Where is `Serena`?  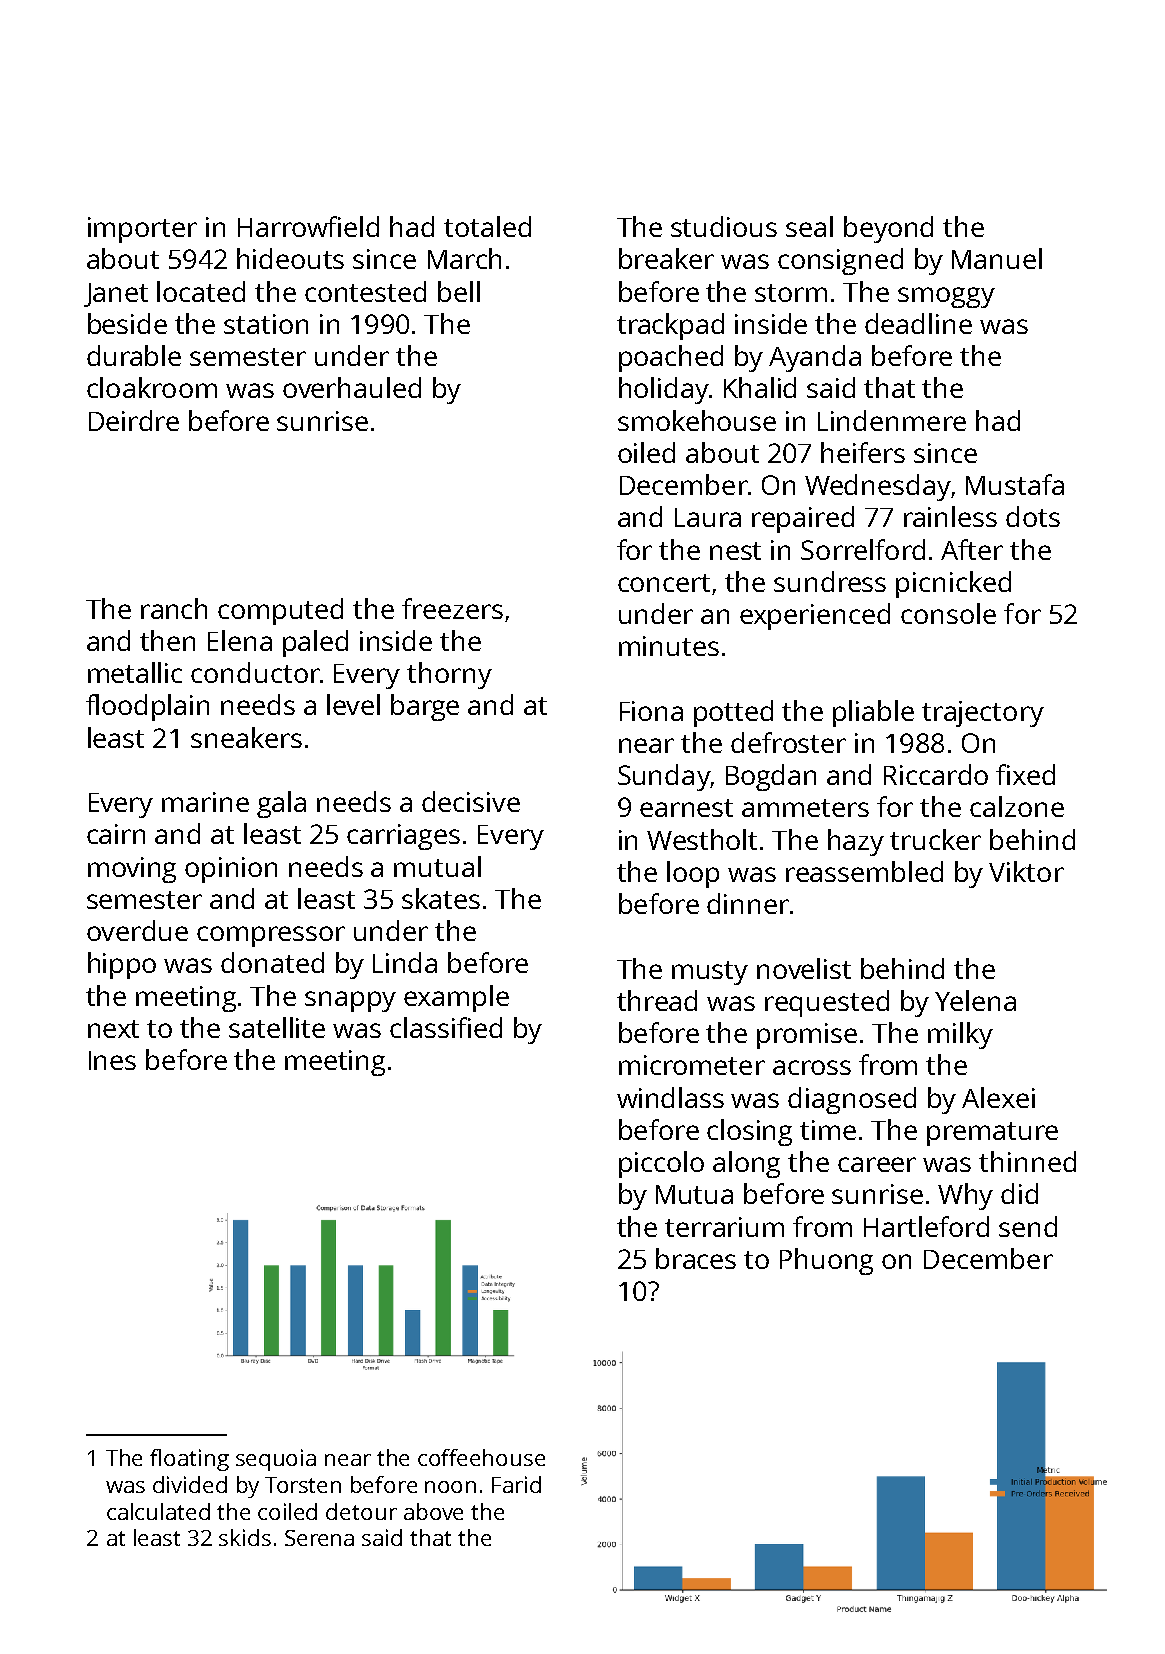 Serena is located at coordinates (319, 1538).
